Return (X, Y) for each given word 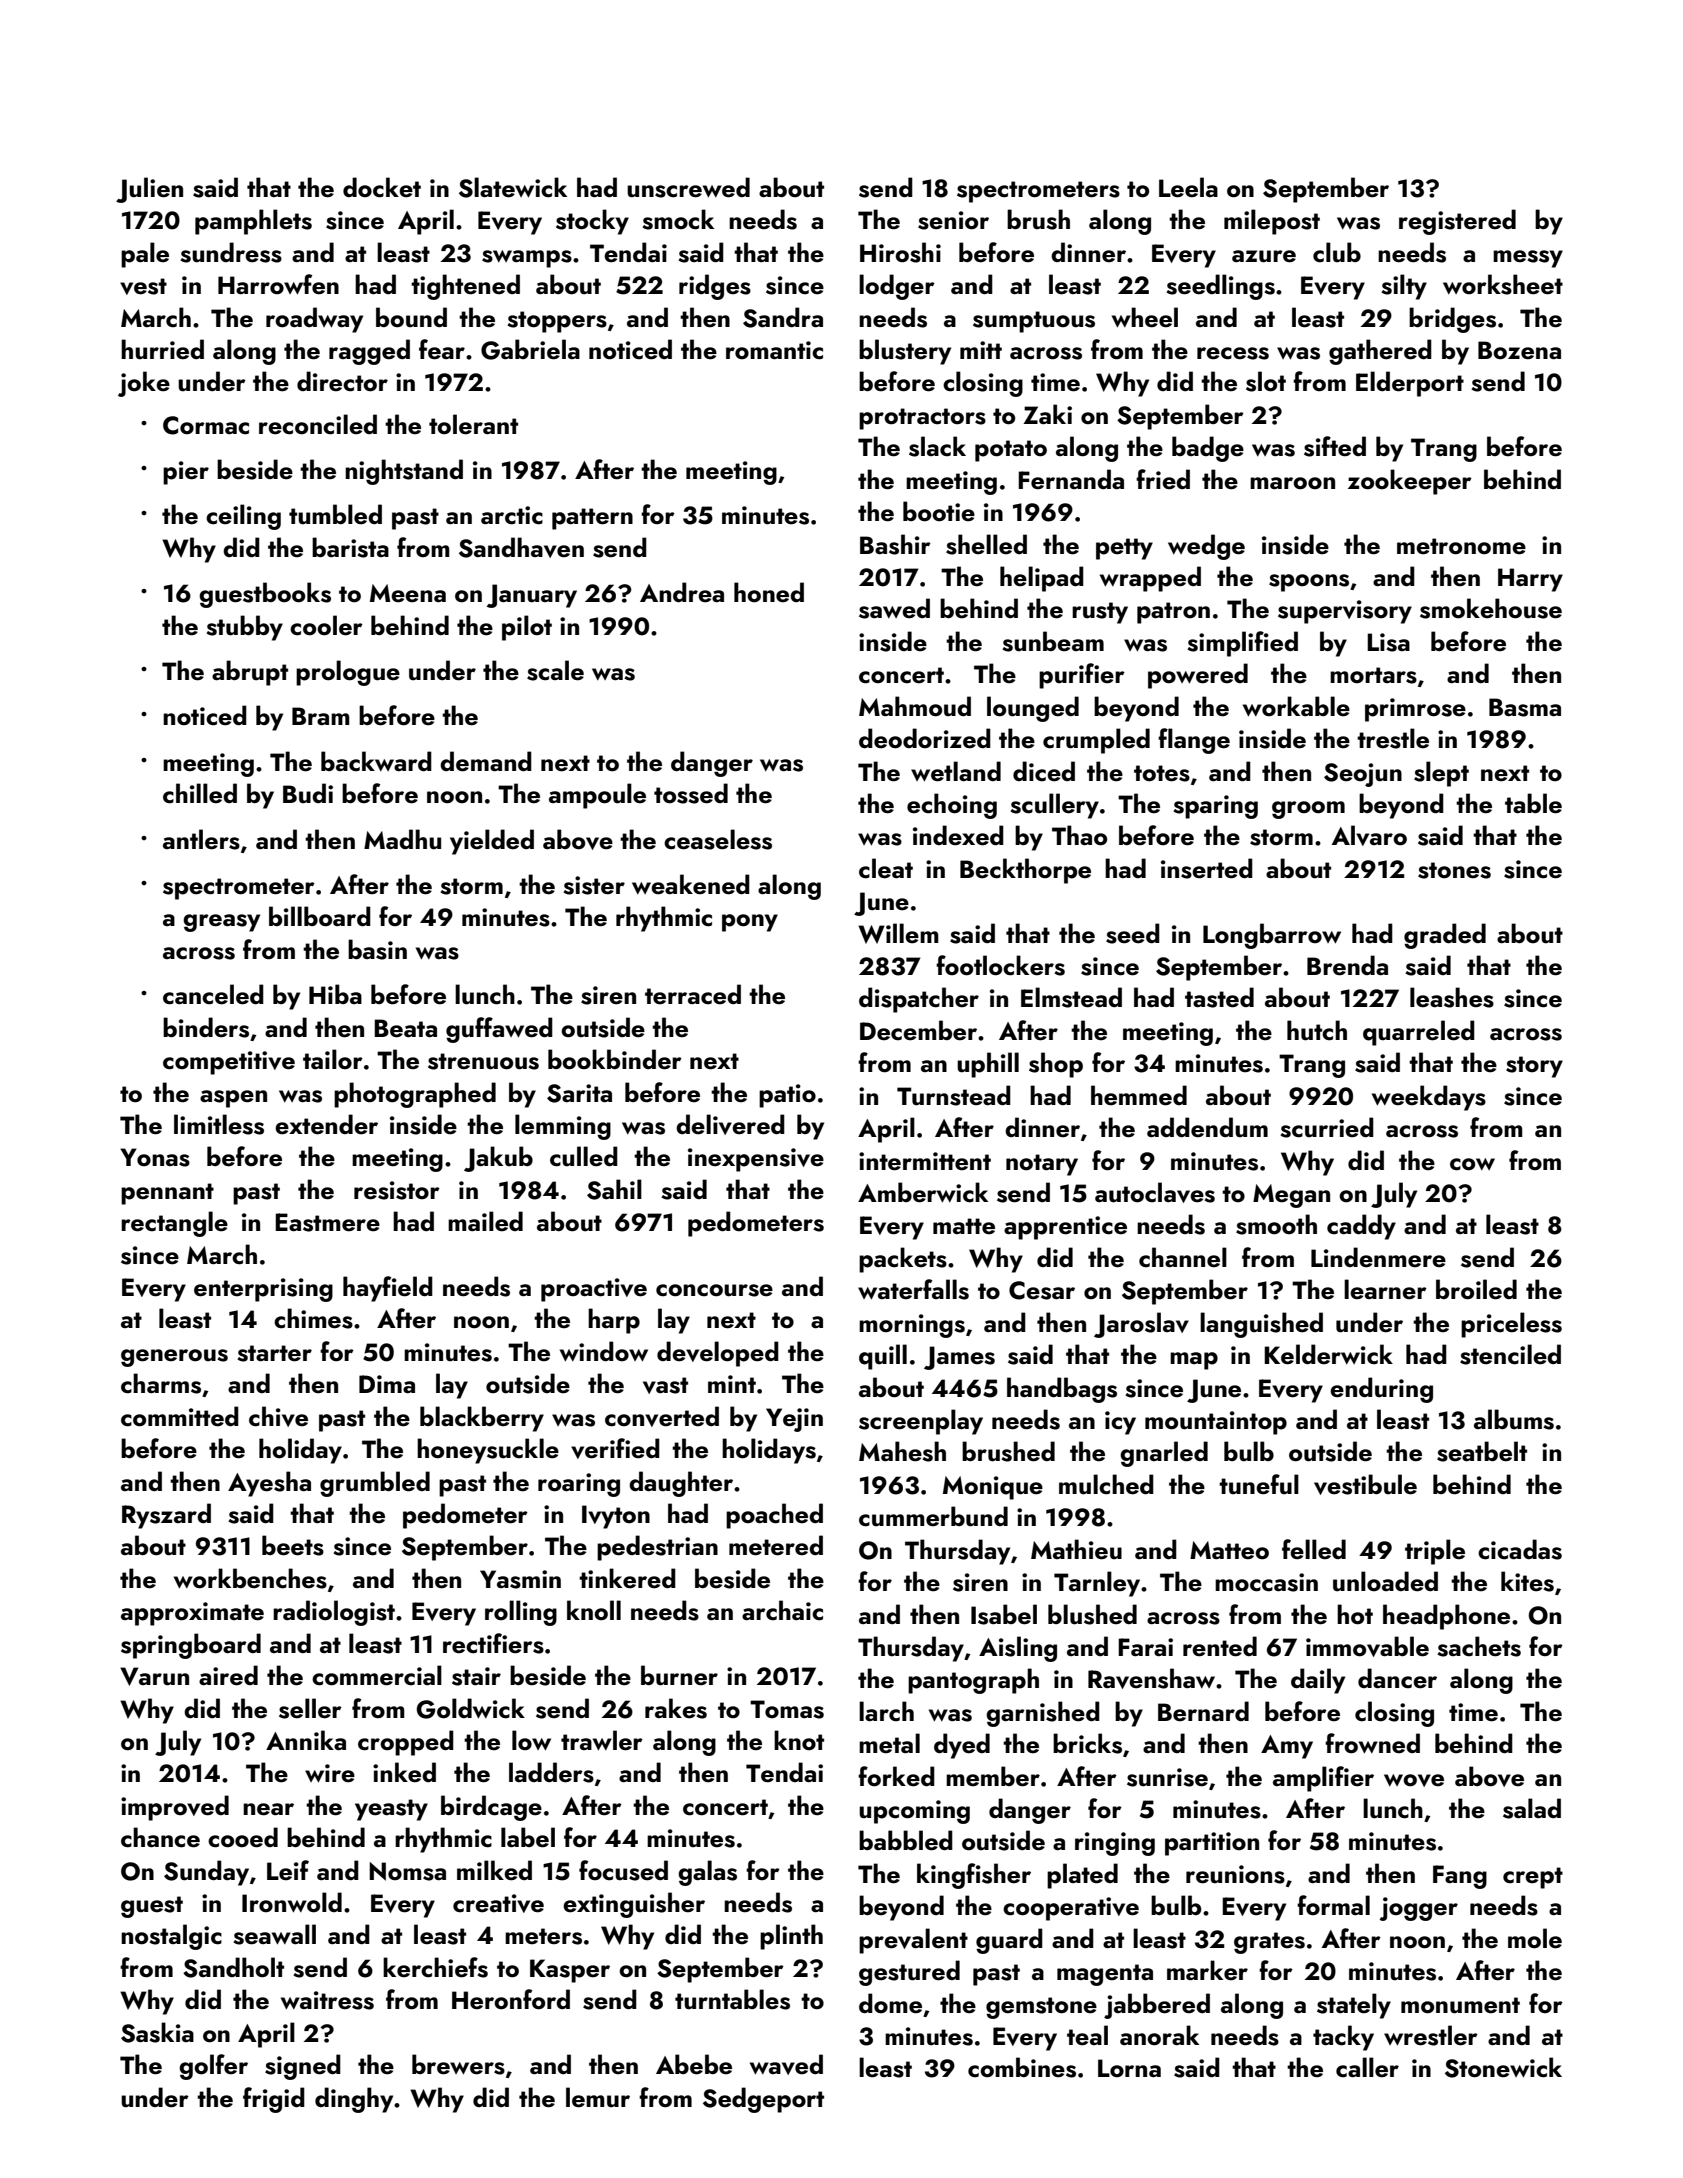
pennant (167, 1194)
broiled (1476, 1289)
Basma (1525, 707)
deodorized (925, 738)
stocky (592, 222)
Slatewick (513, 187)
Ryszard (166, 1516)
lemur (598, 2097)
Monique (993, 1488)
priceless (1511, 1325)
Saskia (157, 2032)
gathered (1380, 352)
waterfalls (913, 1289)
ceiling (243, 517)
